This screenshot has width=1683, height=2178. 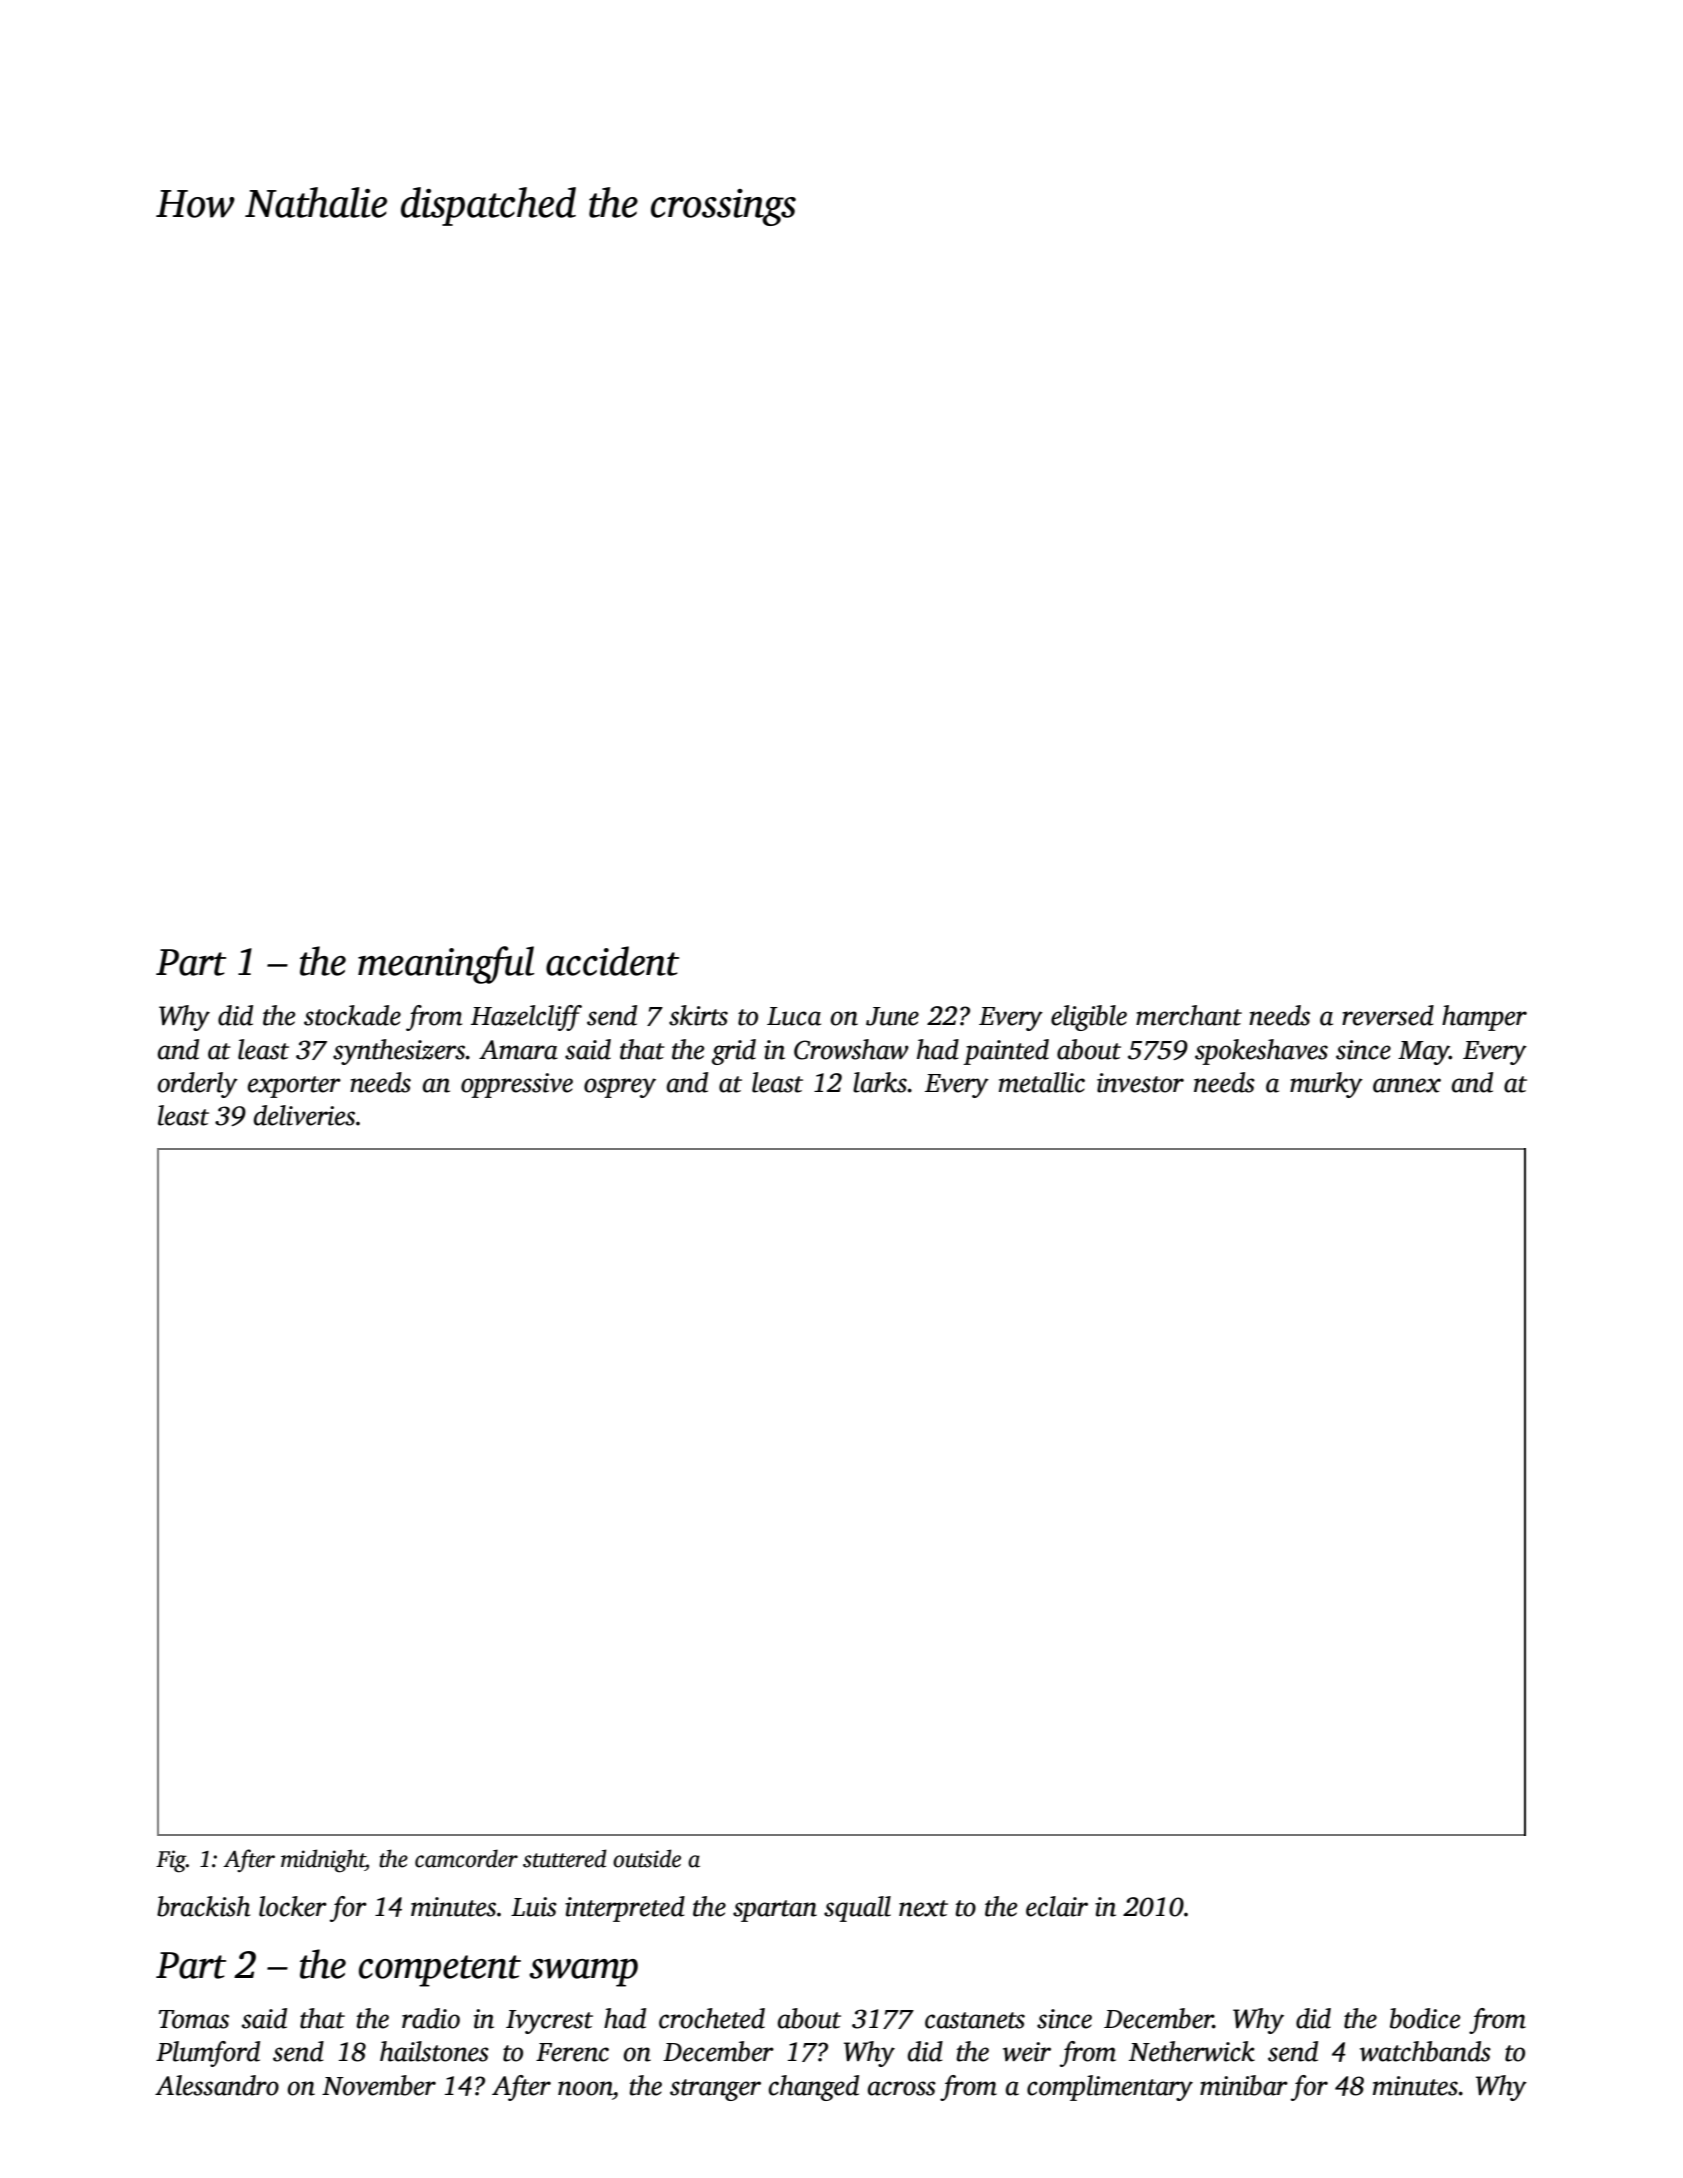 What do you see at coordinates (1057, 1906) in the screenshot?
I see `eclair` at bounding box center [1057, 1906].
